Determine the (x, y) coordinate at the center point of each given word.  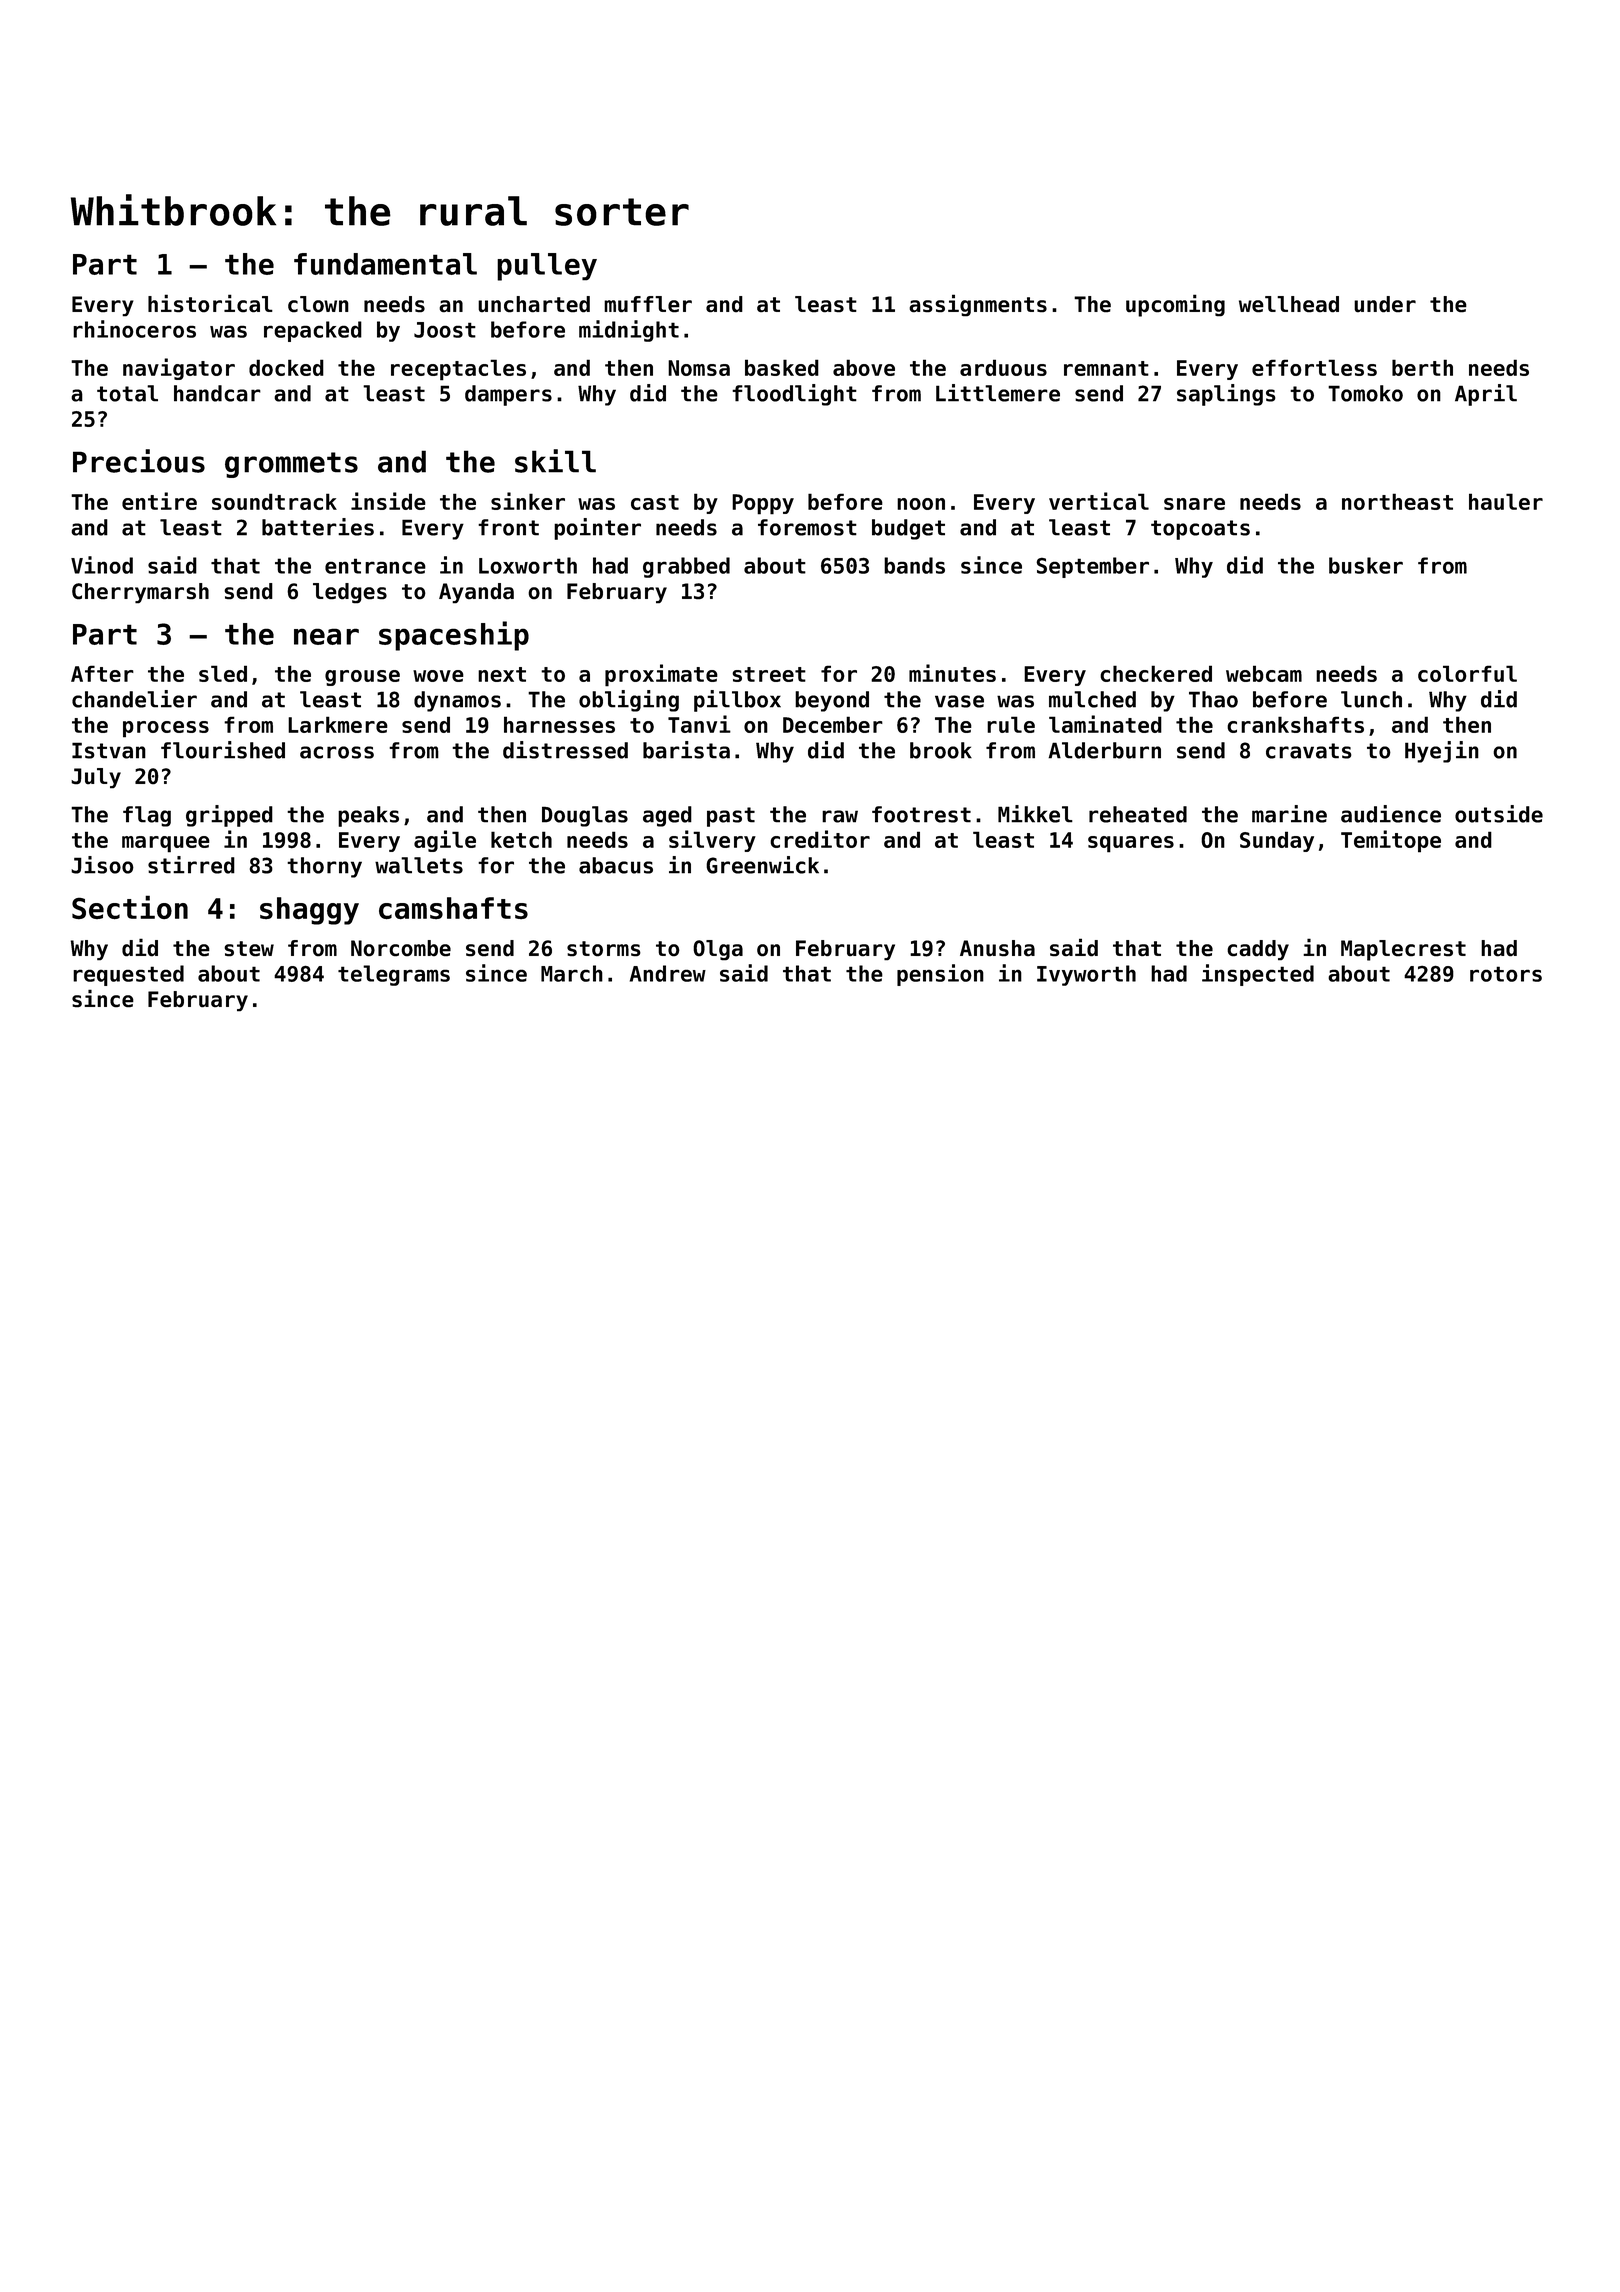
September (1092, 567)
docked (286, 367)
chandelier (134, 699)
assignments (978, 305)
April (1486, 395)
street (769, 674)
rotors (1506, 974)
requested (128, 975)
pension (940, 975)
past (731, 817)
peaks (368, 816)
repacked (313, 331)
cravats (1308, 751)
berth (1422, 367)
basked (782, 367)
